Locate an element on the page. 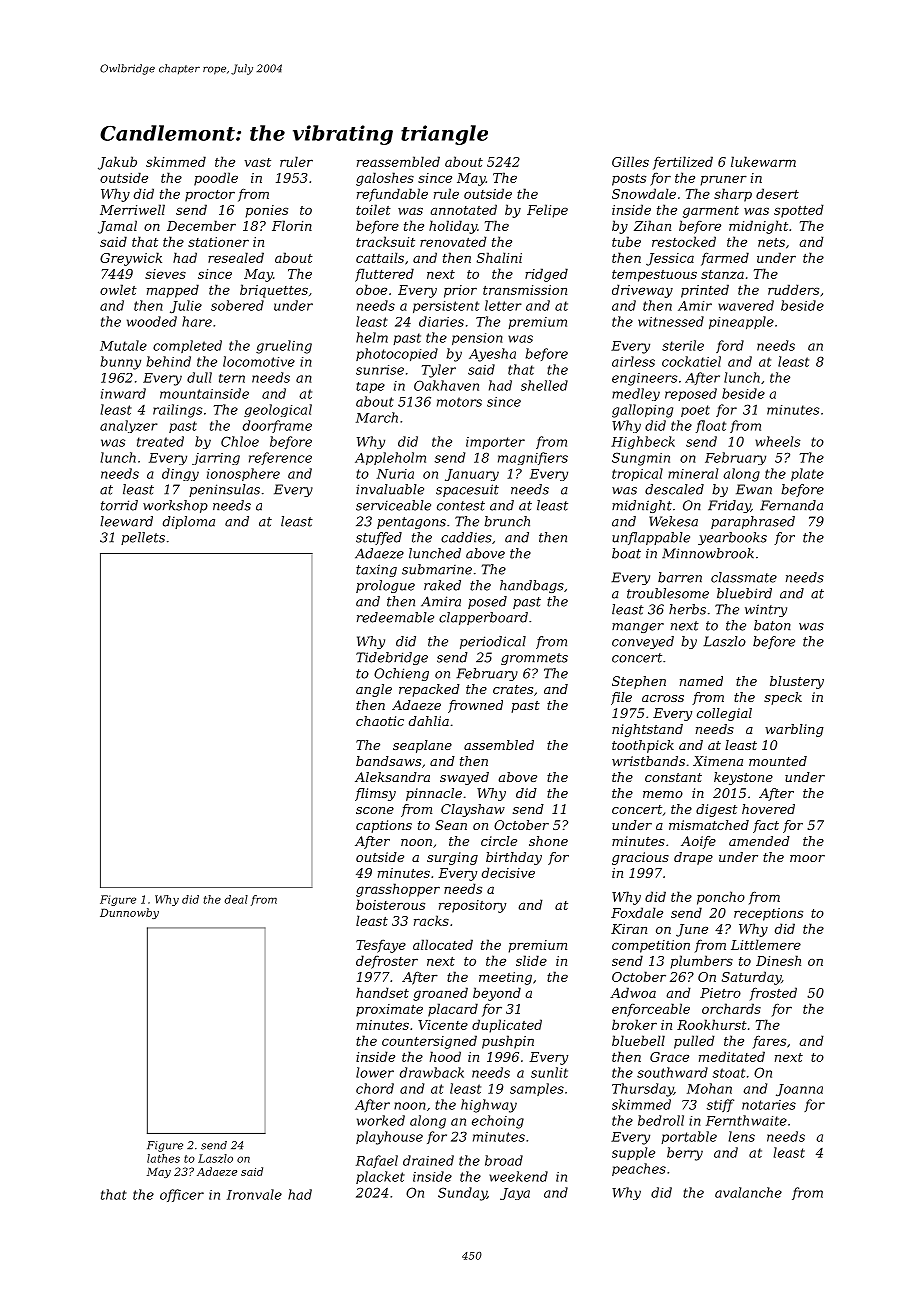 Image resolution: width=924 pixels, height=1308 pixels. Gilles is located at coordinates (630, 161).
